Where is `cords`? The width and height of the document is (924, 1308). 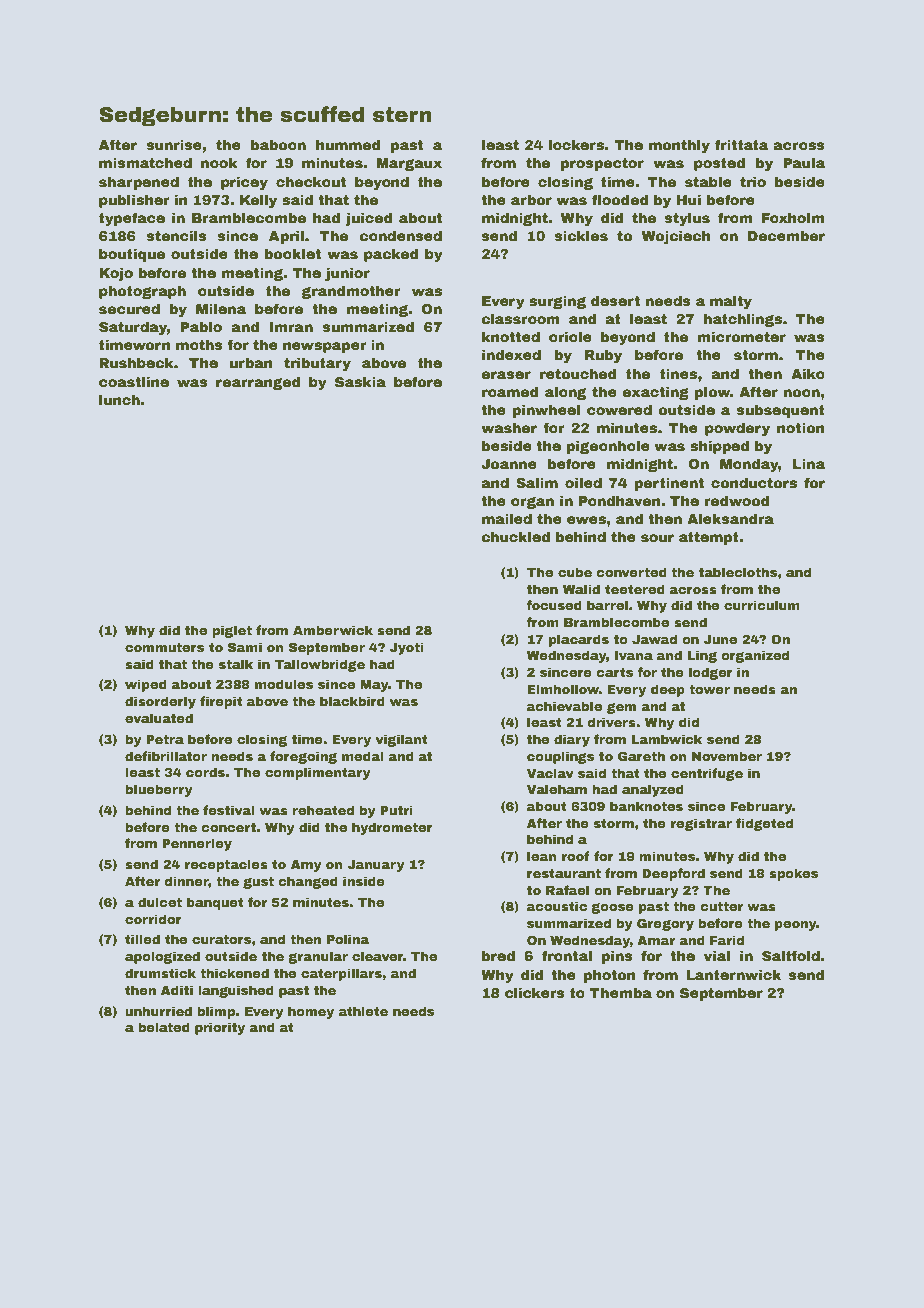 cords is located at coordinates (205, 772).
